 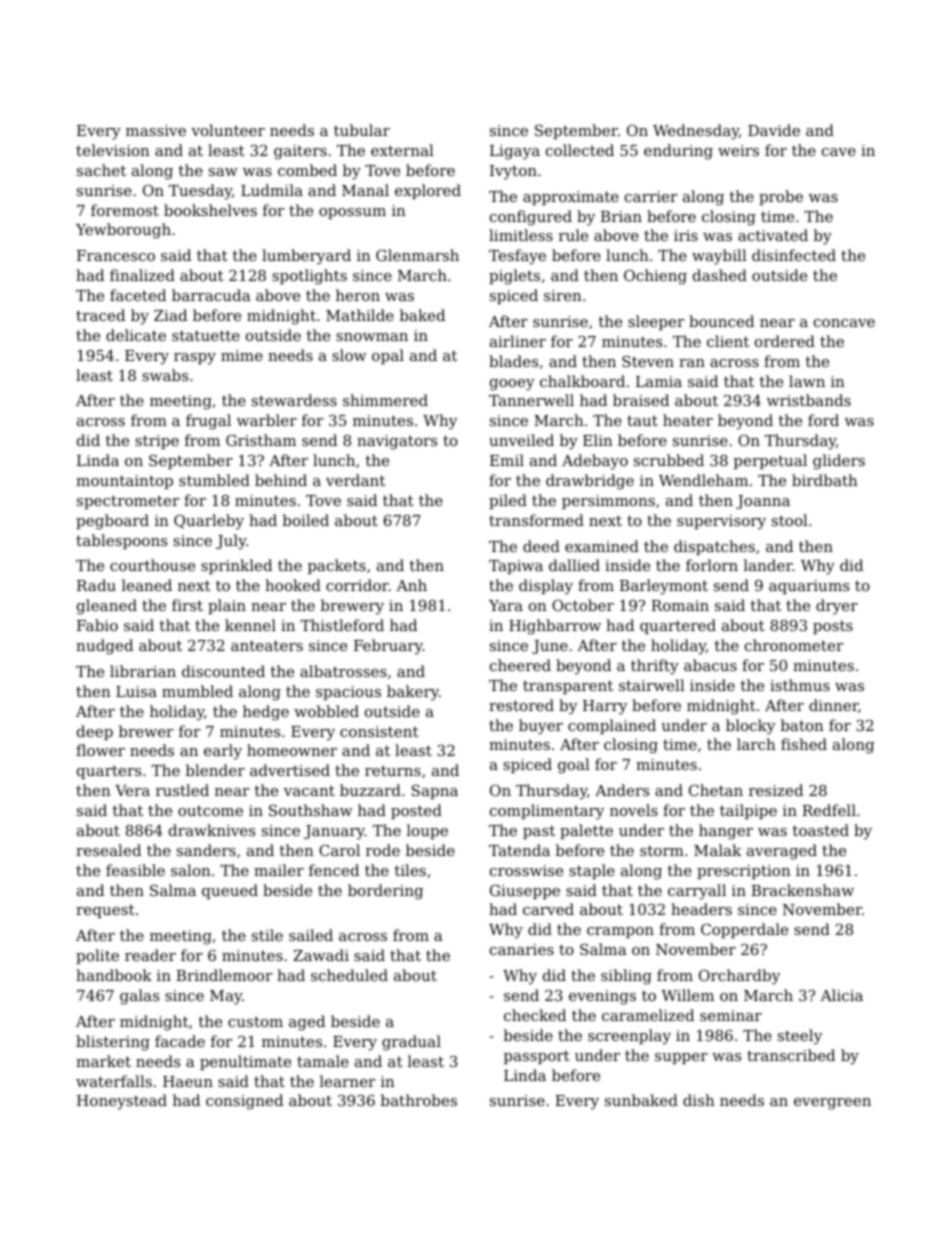 I want to click on salon, so click(x=191, y=870).
